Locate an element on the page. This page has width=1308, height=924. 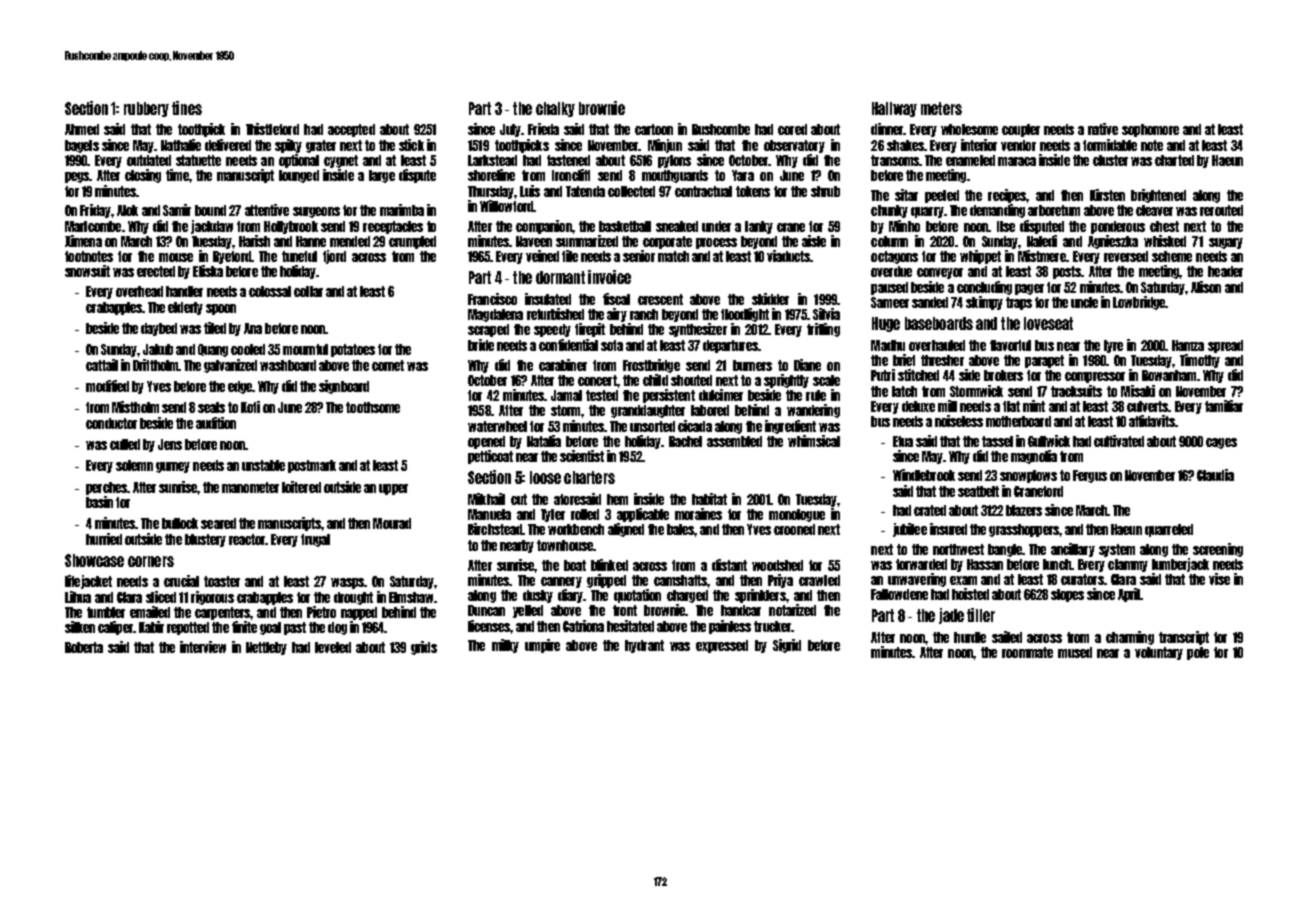
Roberta is located at coordinates (84, 647).
